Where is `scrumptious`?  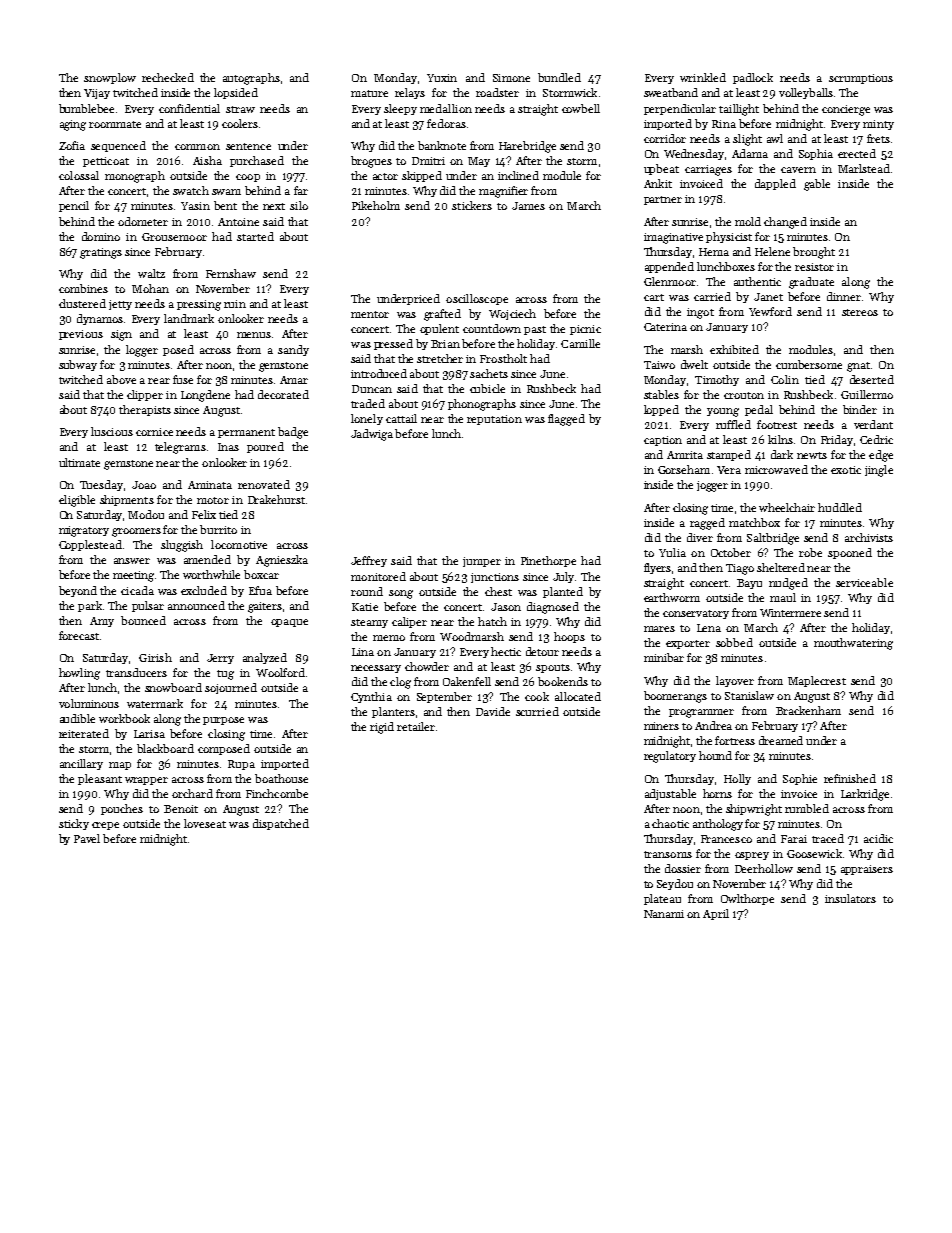 scrumptious is located at coordinates (861, 79).
